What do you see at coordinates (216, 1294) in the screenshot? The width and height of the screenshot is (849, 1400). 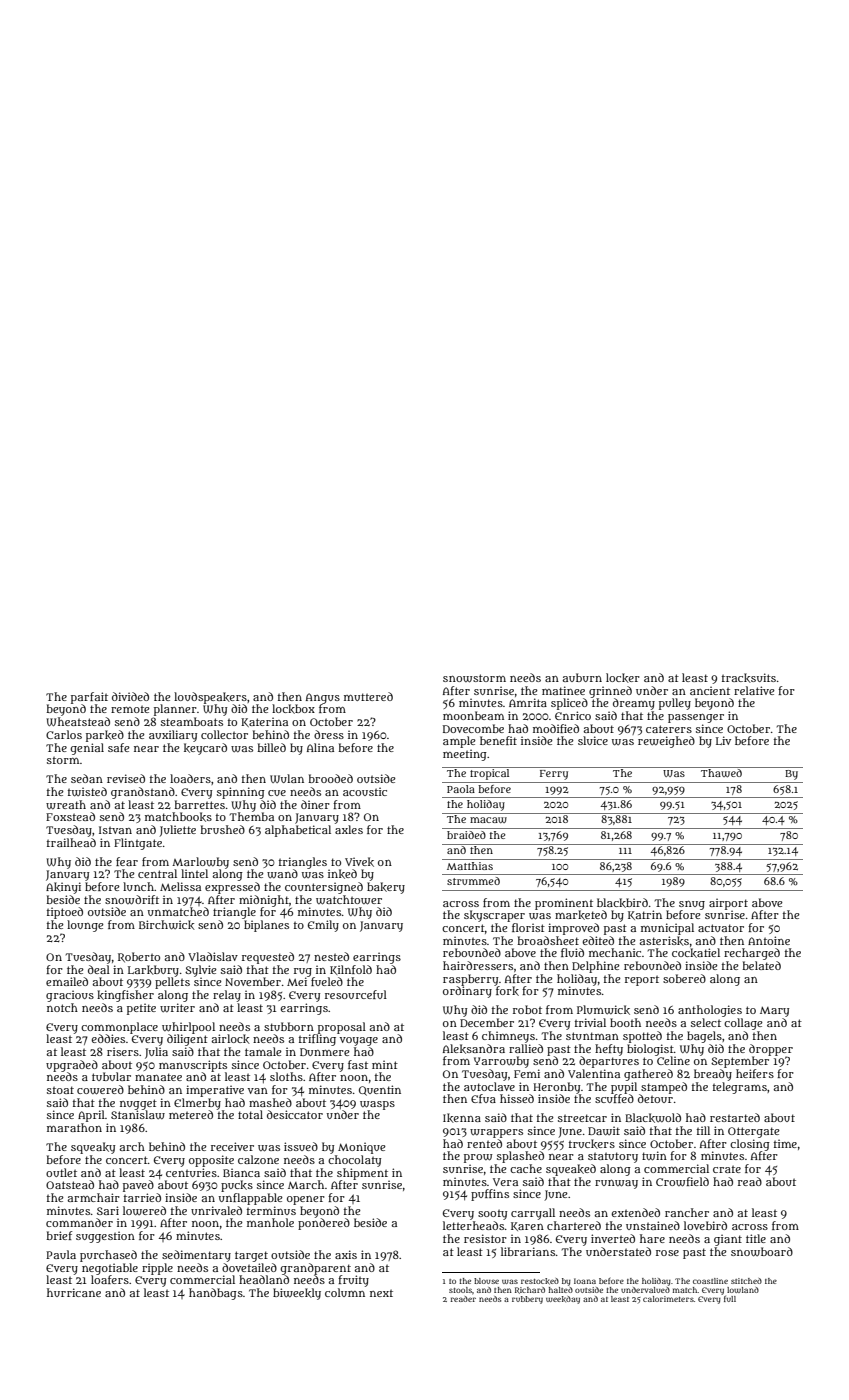 I see `handbags` at bounding box center [216, 1294].
